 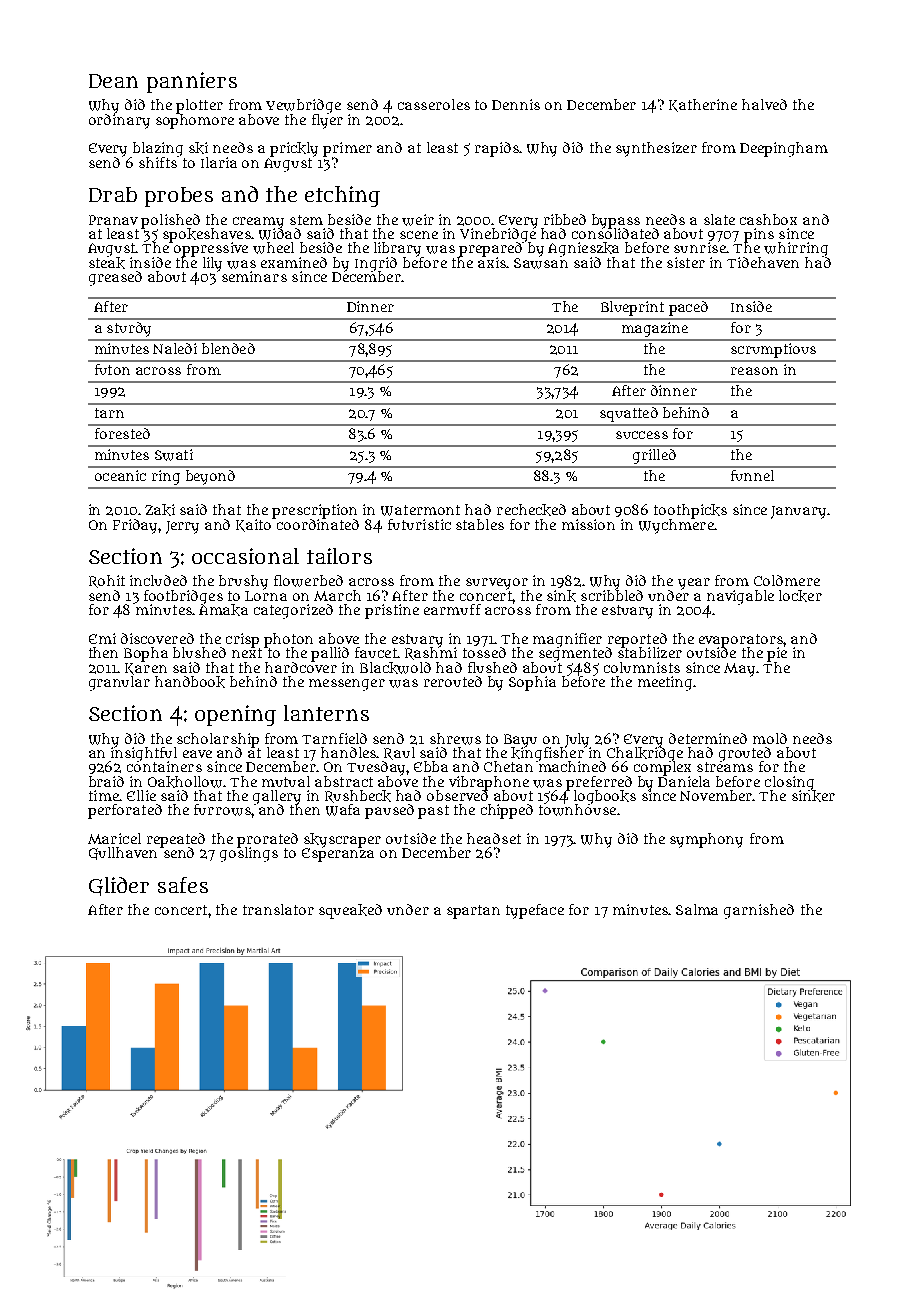 I want to click on navigable, so click(x=740, y=597).
